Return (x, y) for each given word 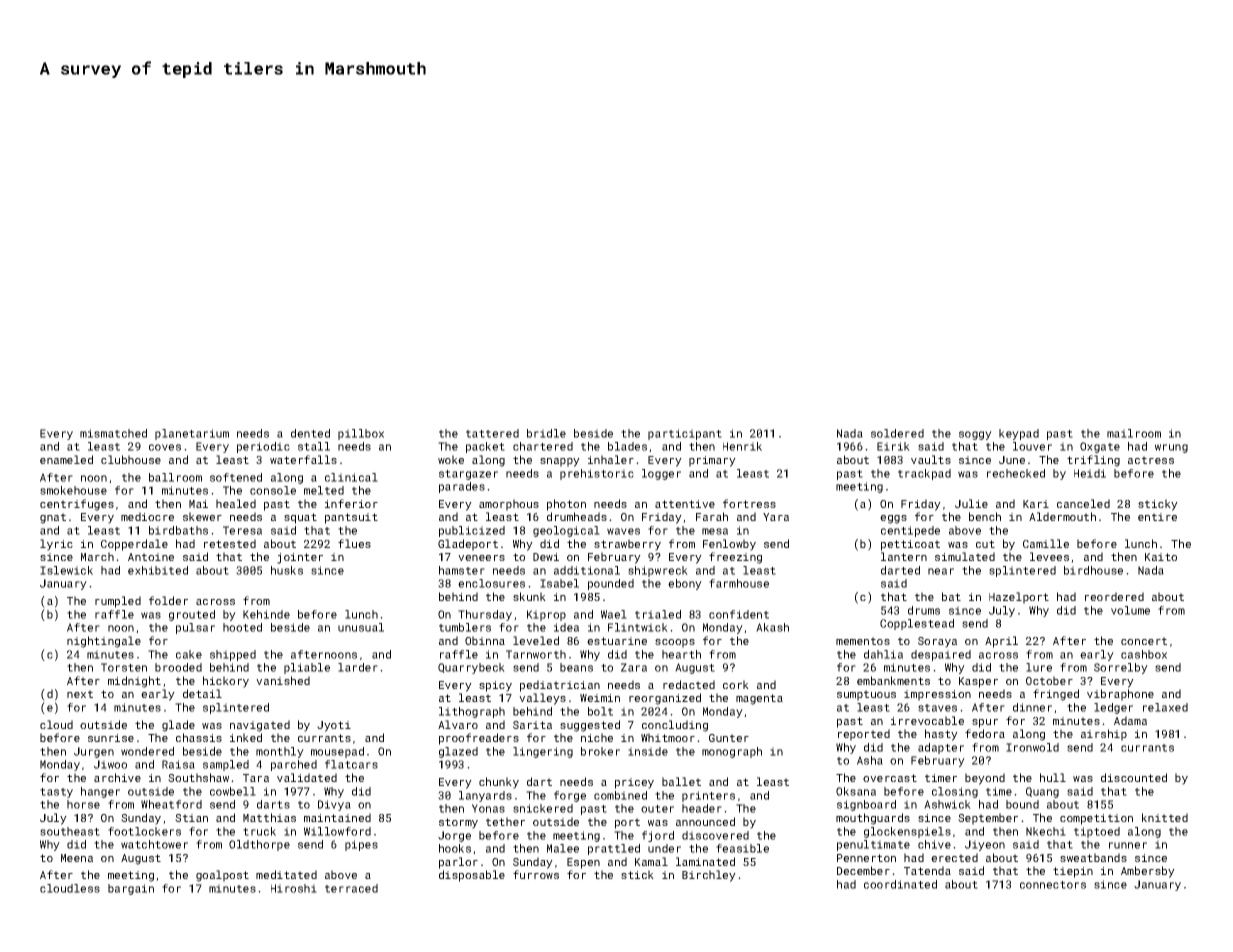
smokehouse (73, 490)
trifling (1093, 461)
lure (1039, 667)
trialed (658, 614)
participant (685, 434)
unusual (361, 627)
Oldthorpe (259, 845)
